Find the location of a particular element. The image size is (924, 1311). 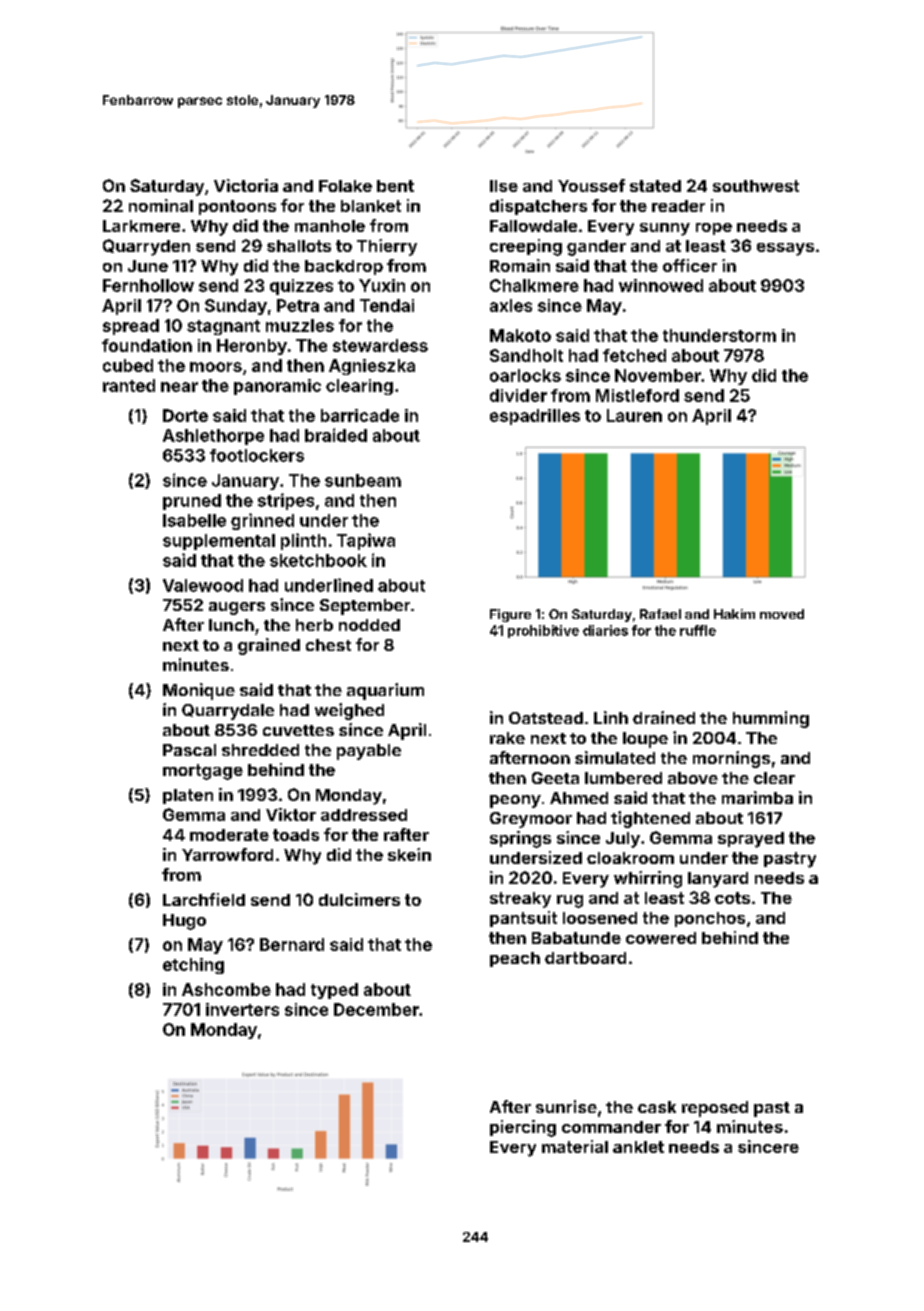

Valewood is located at coordinates (203, 585).
